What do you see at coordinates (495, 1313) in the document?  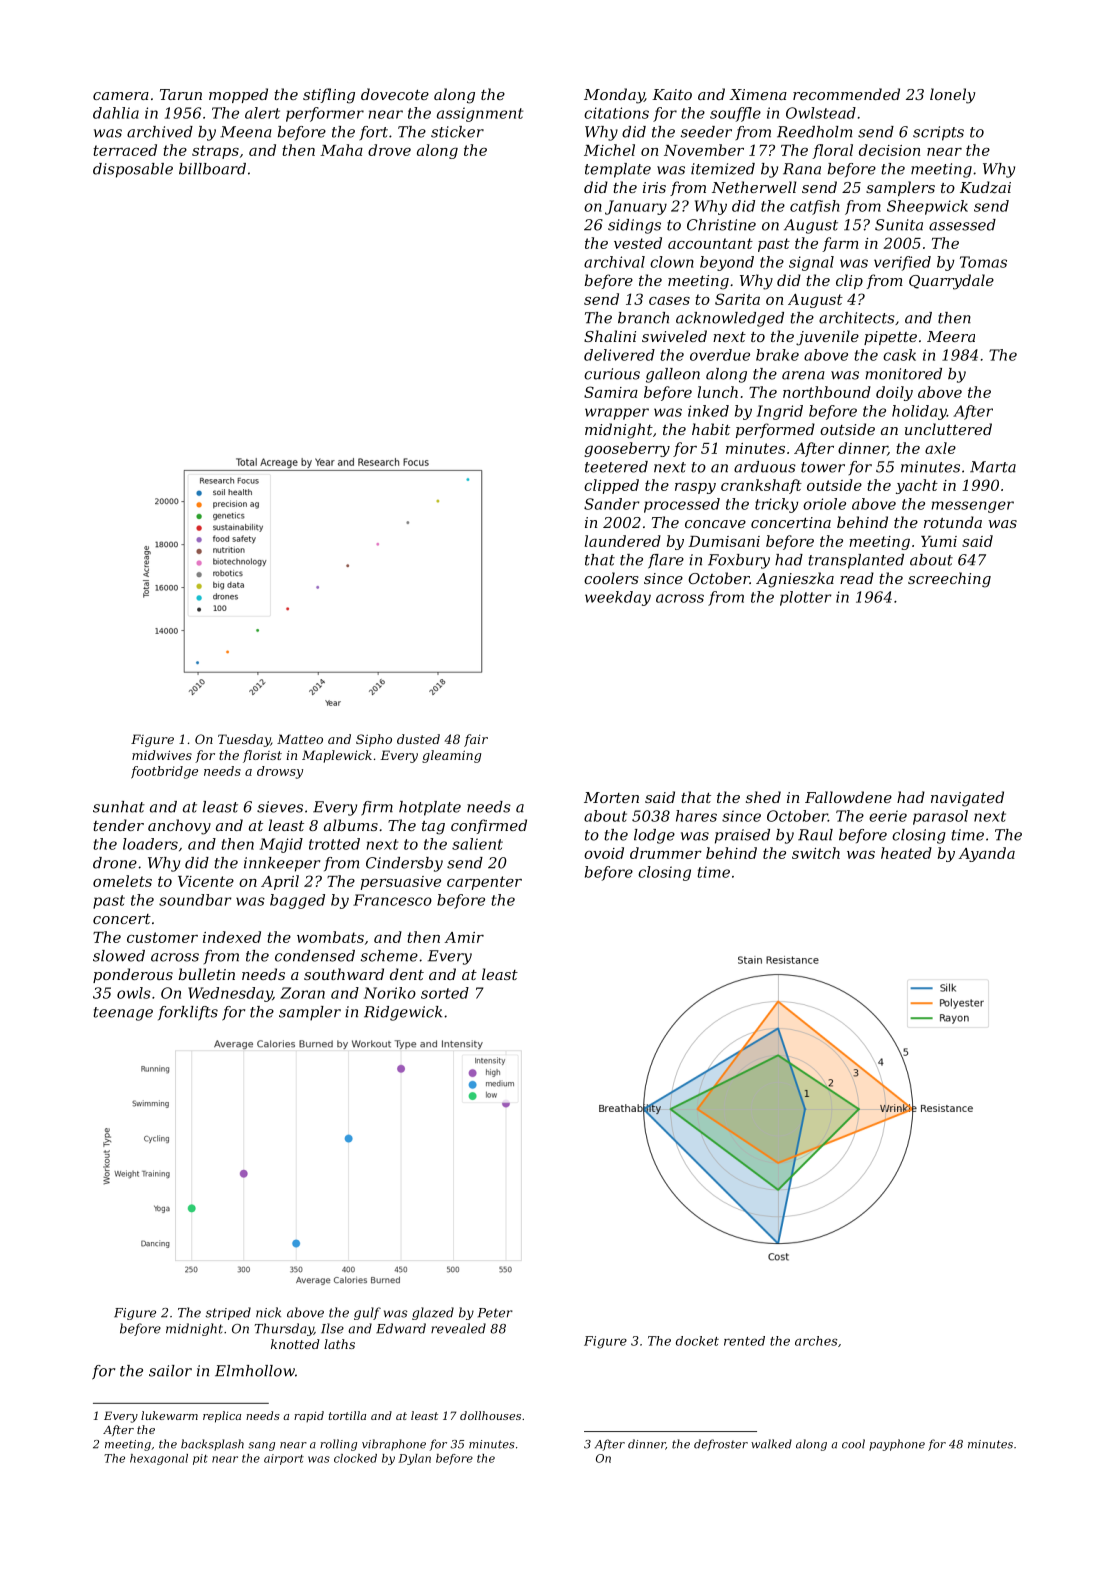 I see `Peter` at bounding box center [495, 1313].
